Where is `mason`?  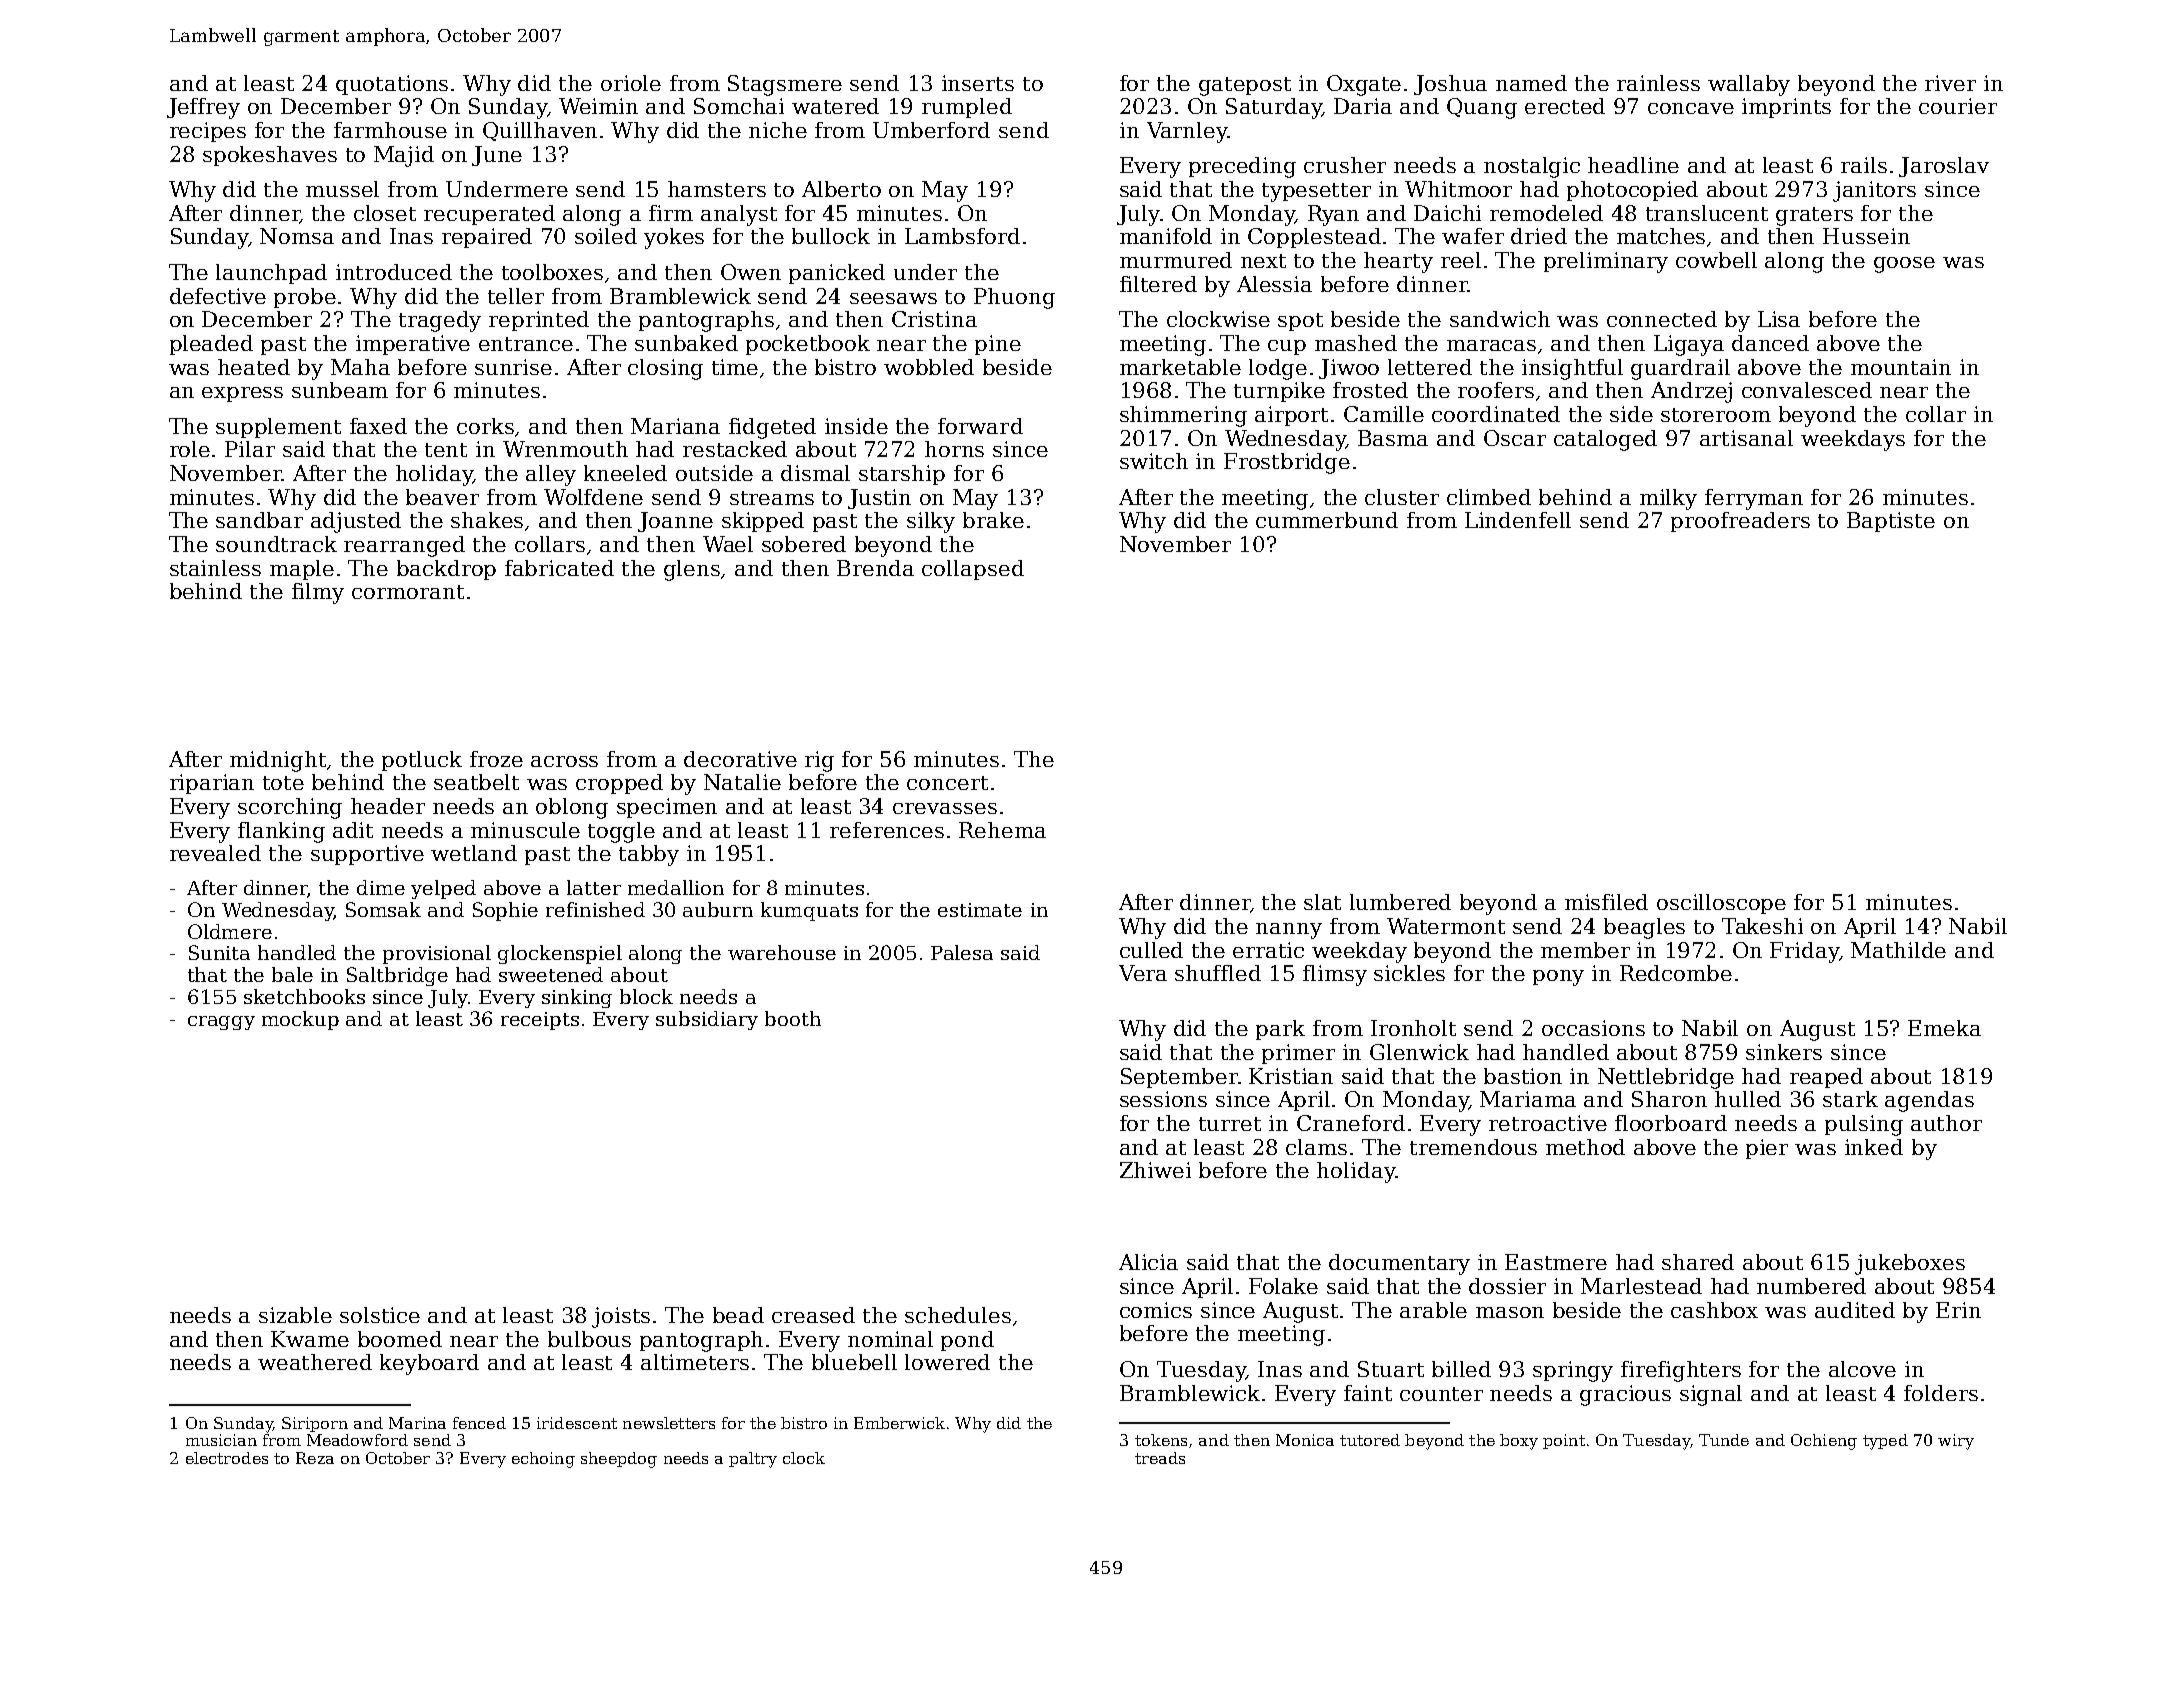
mason is located at coordinates (1510, 1312).
